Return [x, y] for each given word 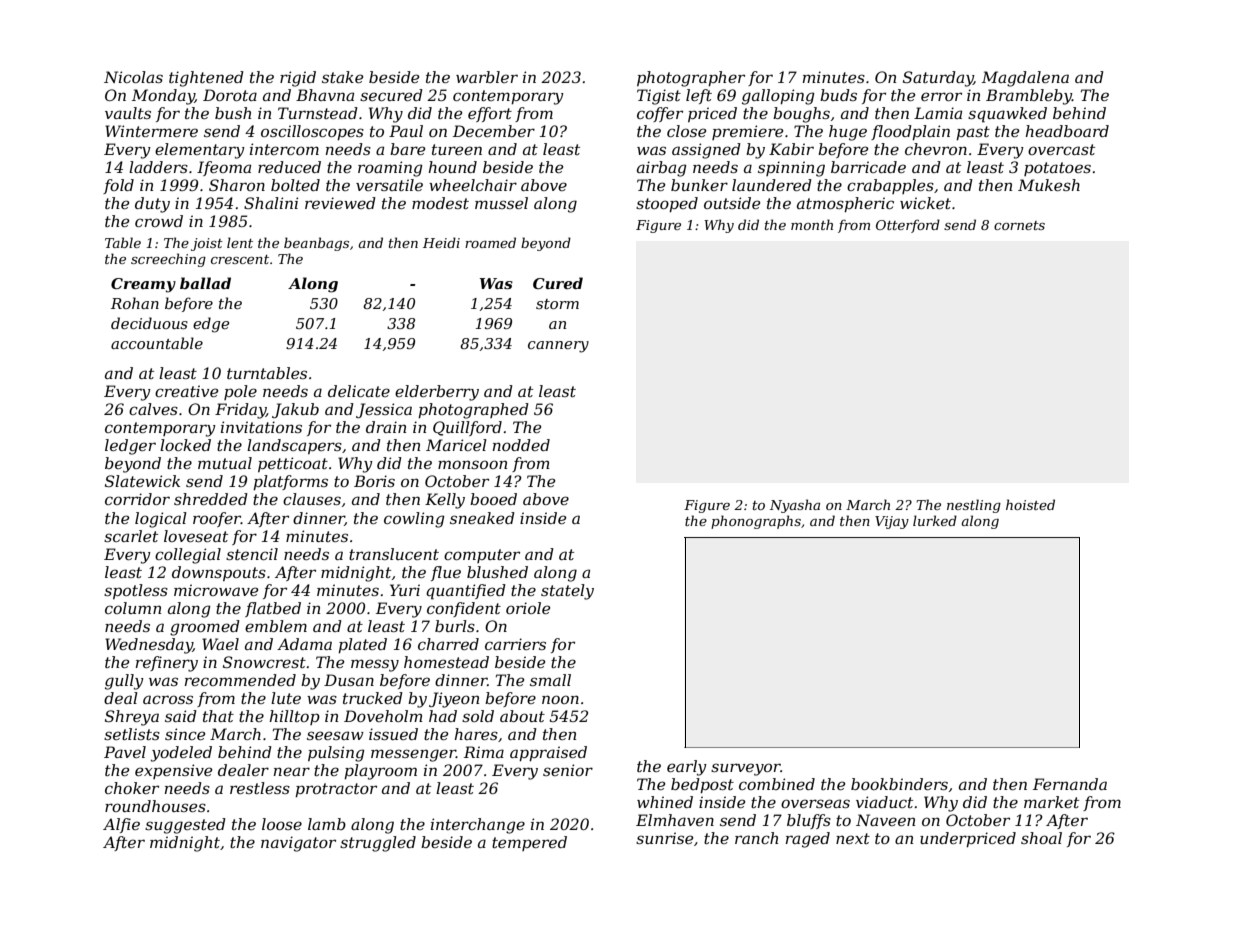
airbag [662, 169]
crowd [159, 221]
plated [362, 645]
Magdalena [1025, 79]
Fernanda [1070, 784]
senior [568, 770]
